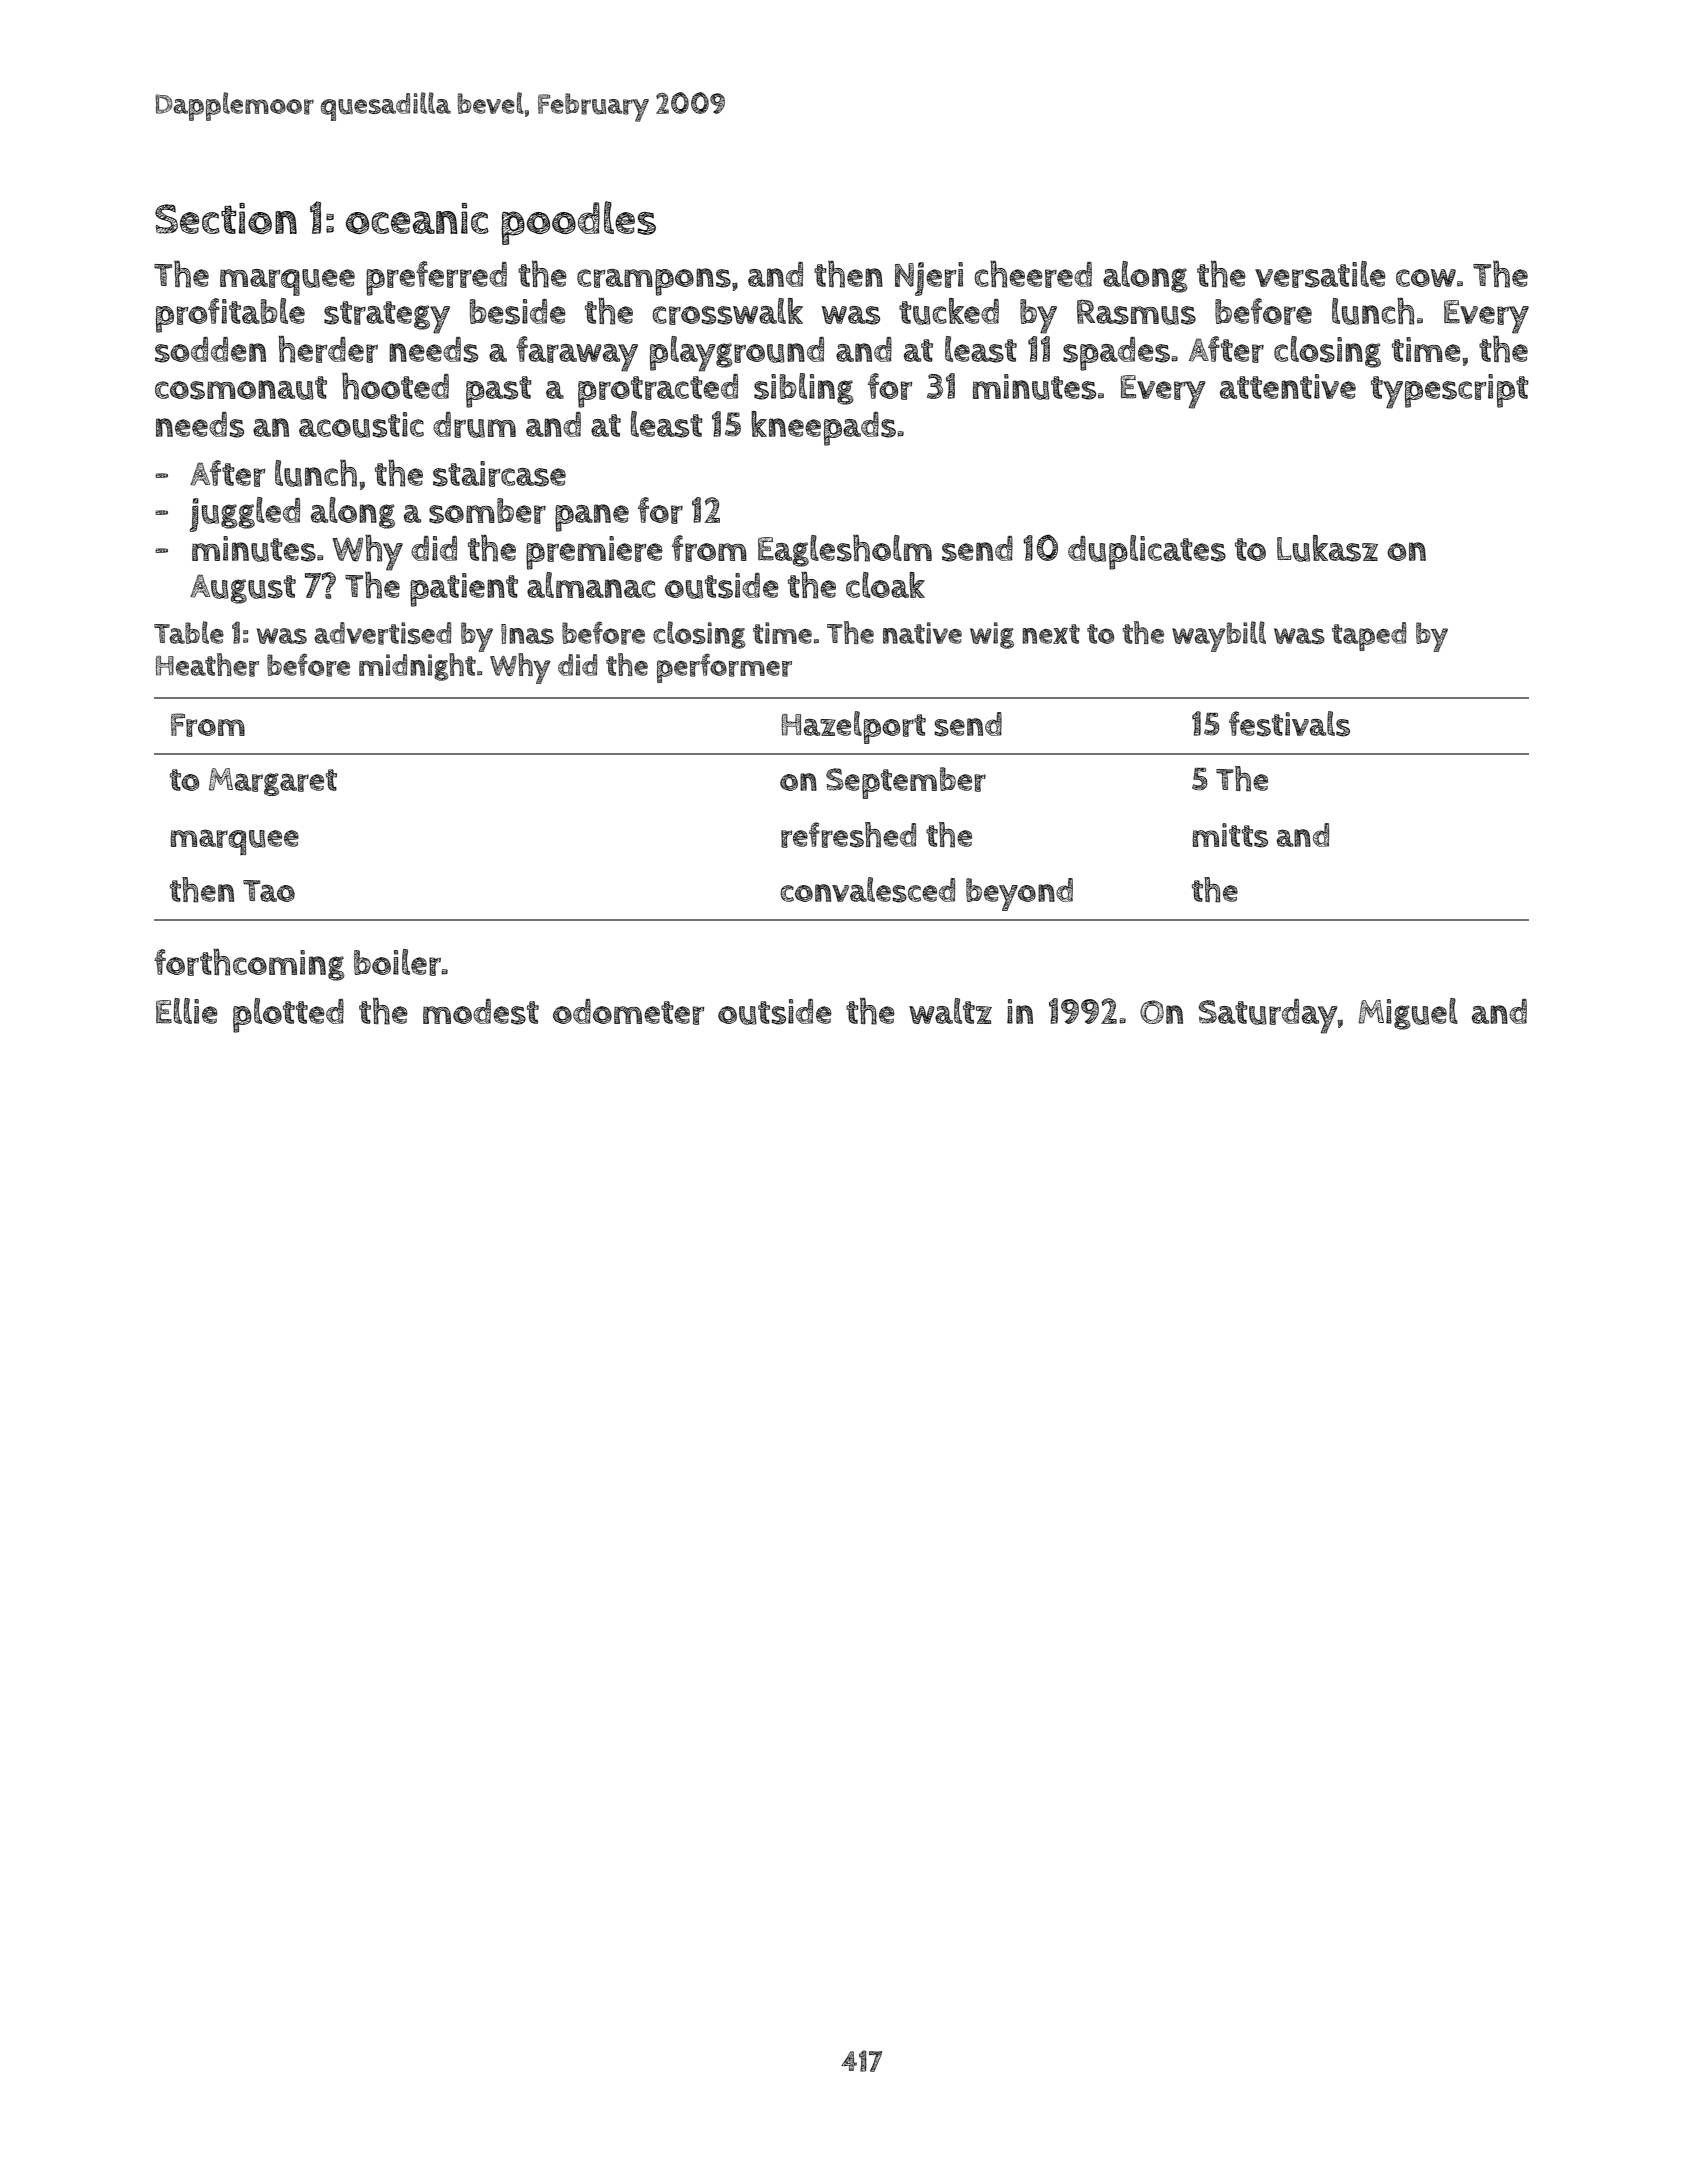  I want to click on playground, so click(737, 354).
